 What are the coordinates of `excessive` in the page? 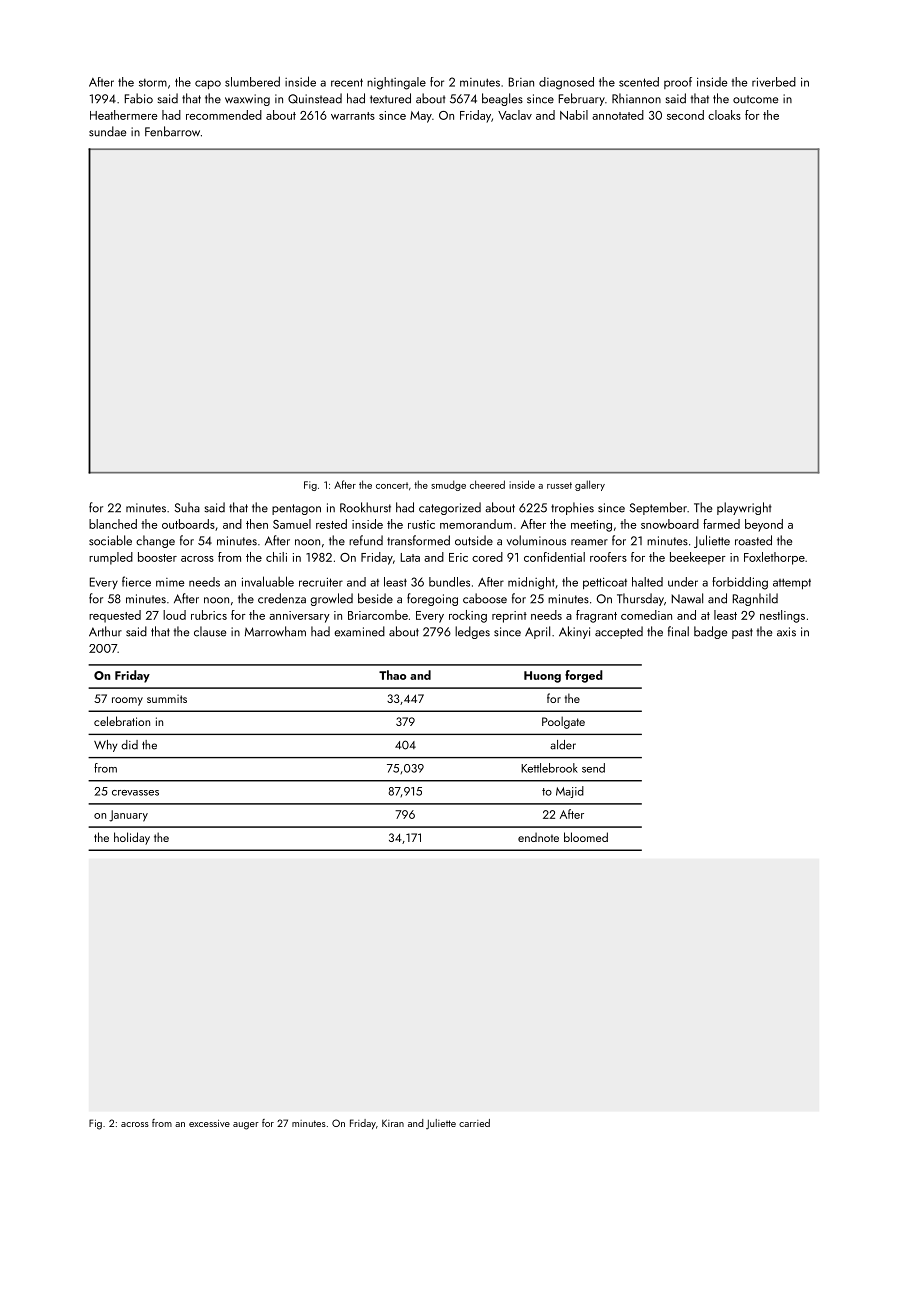 It's located at (209, 1123).
